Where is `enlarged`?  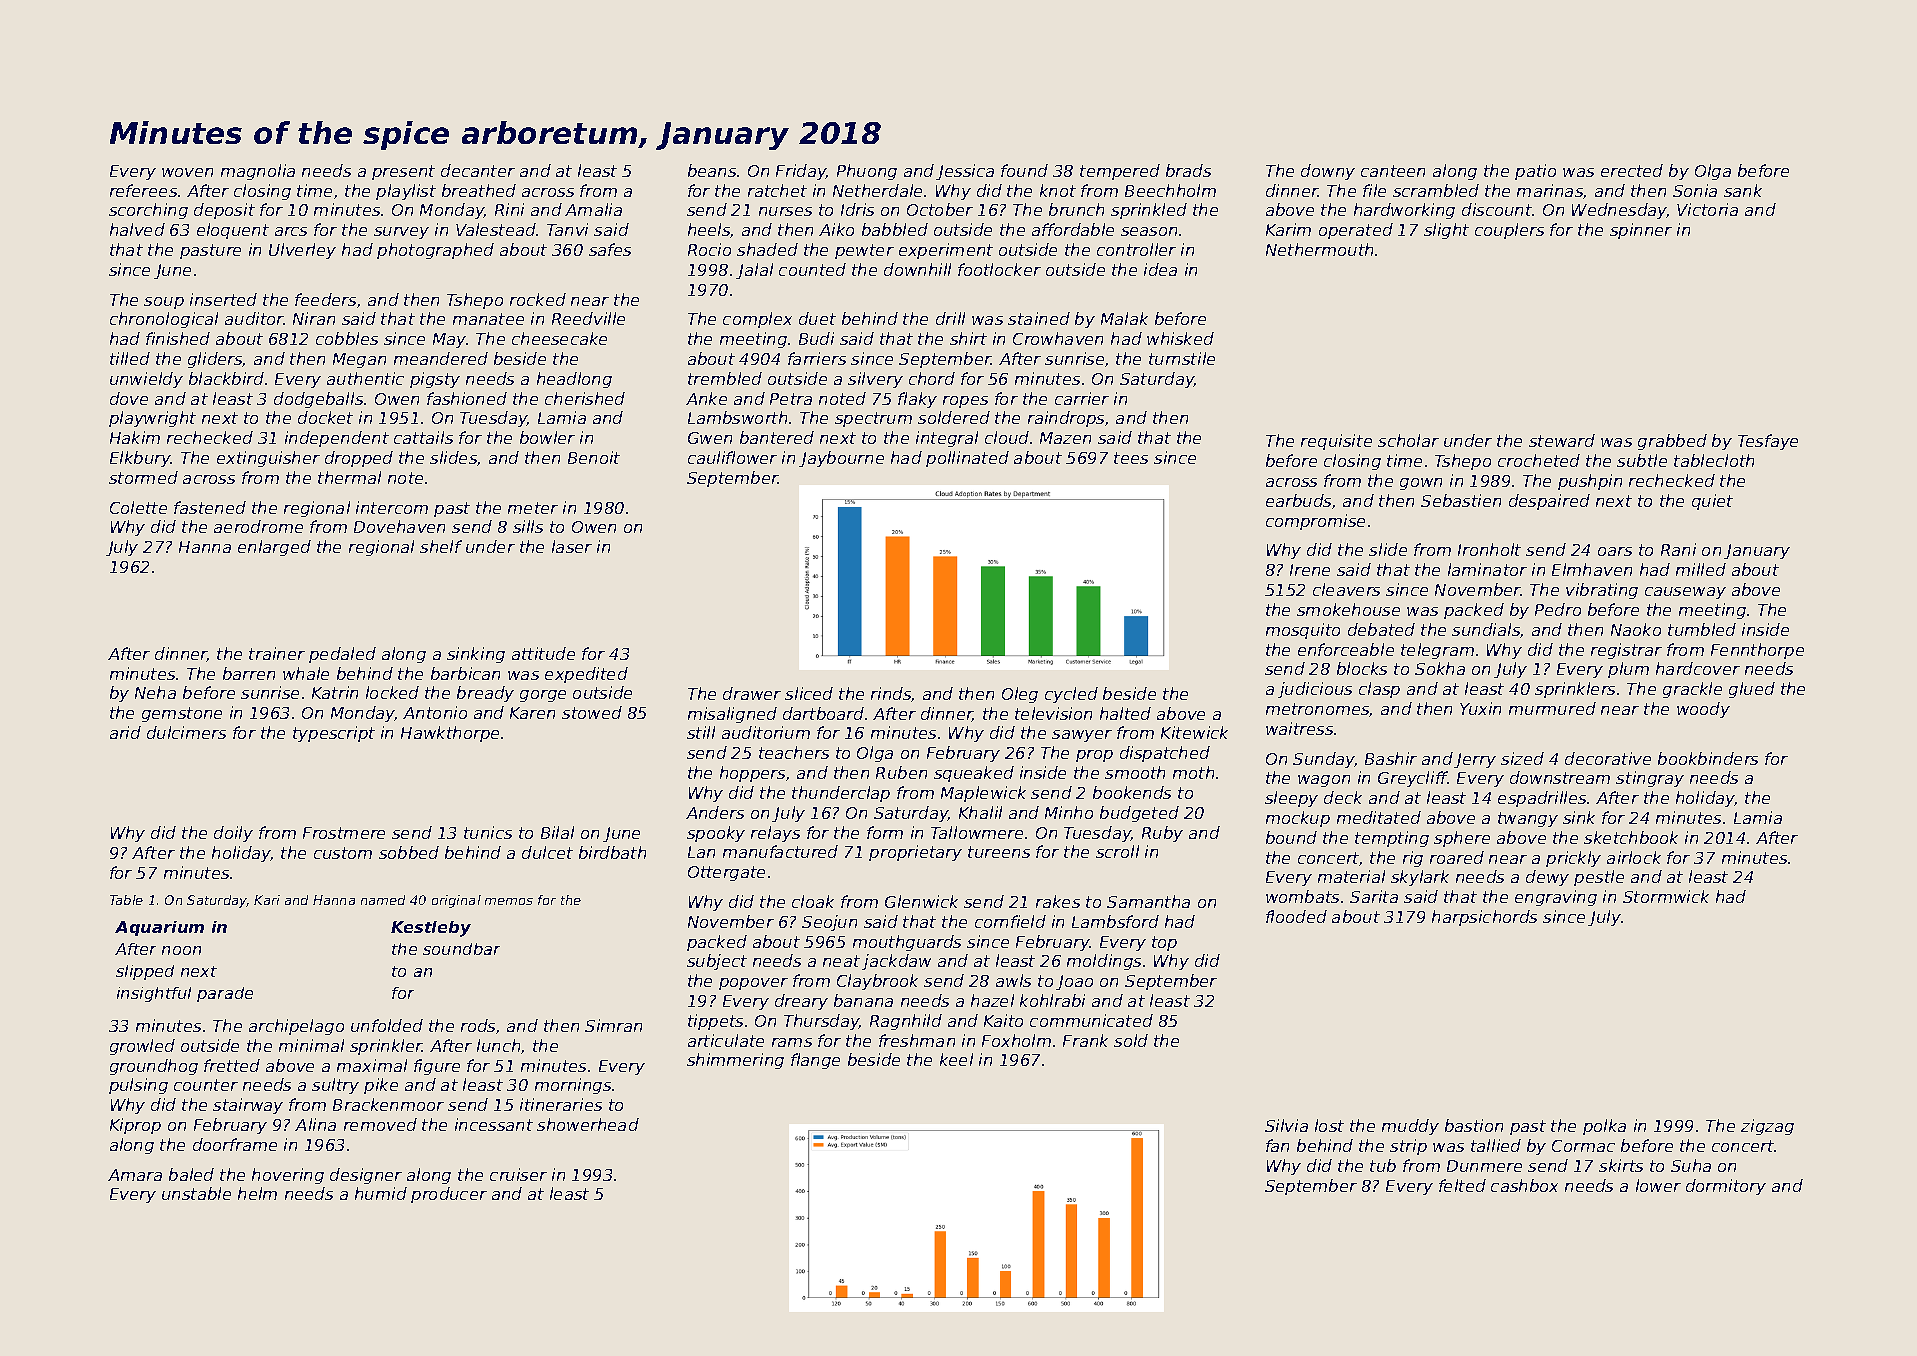 enlarged is located at coordinates (274, 548).
